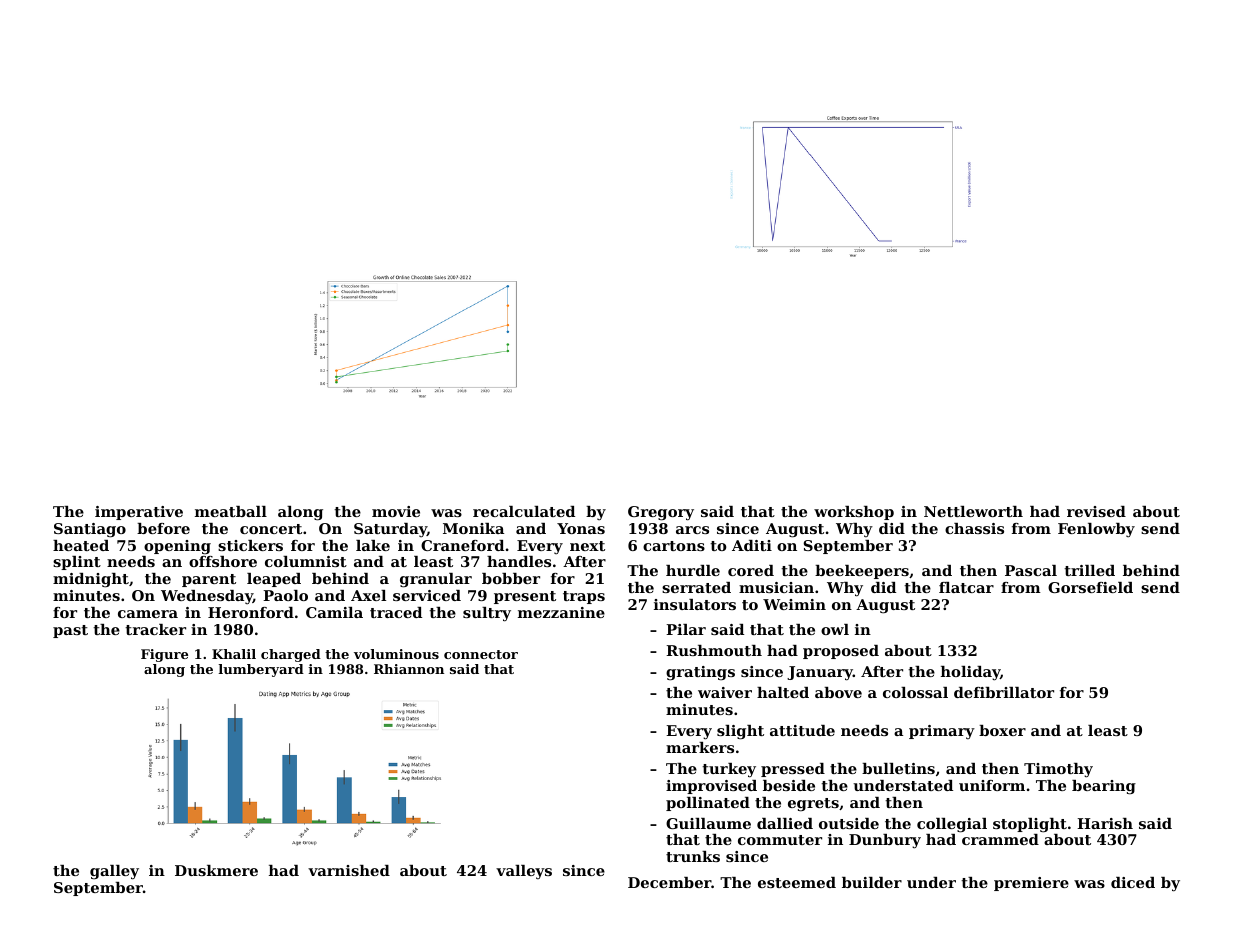 The width and height of the screenshot is (1233, 952). Describe the element at coordinates (223, 561) in the screenshot. I see `offshore` at that location.
